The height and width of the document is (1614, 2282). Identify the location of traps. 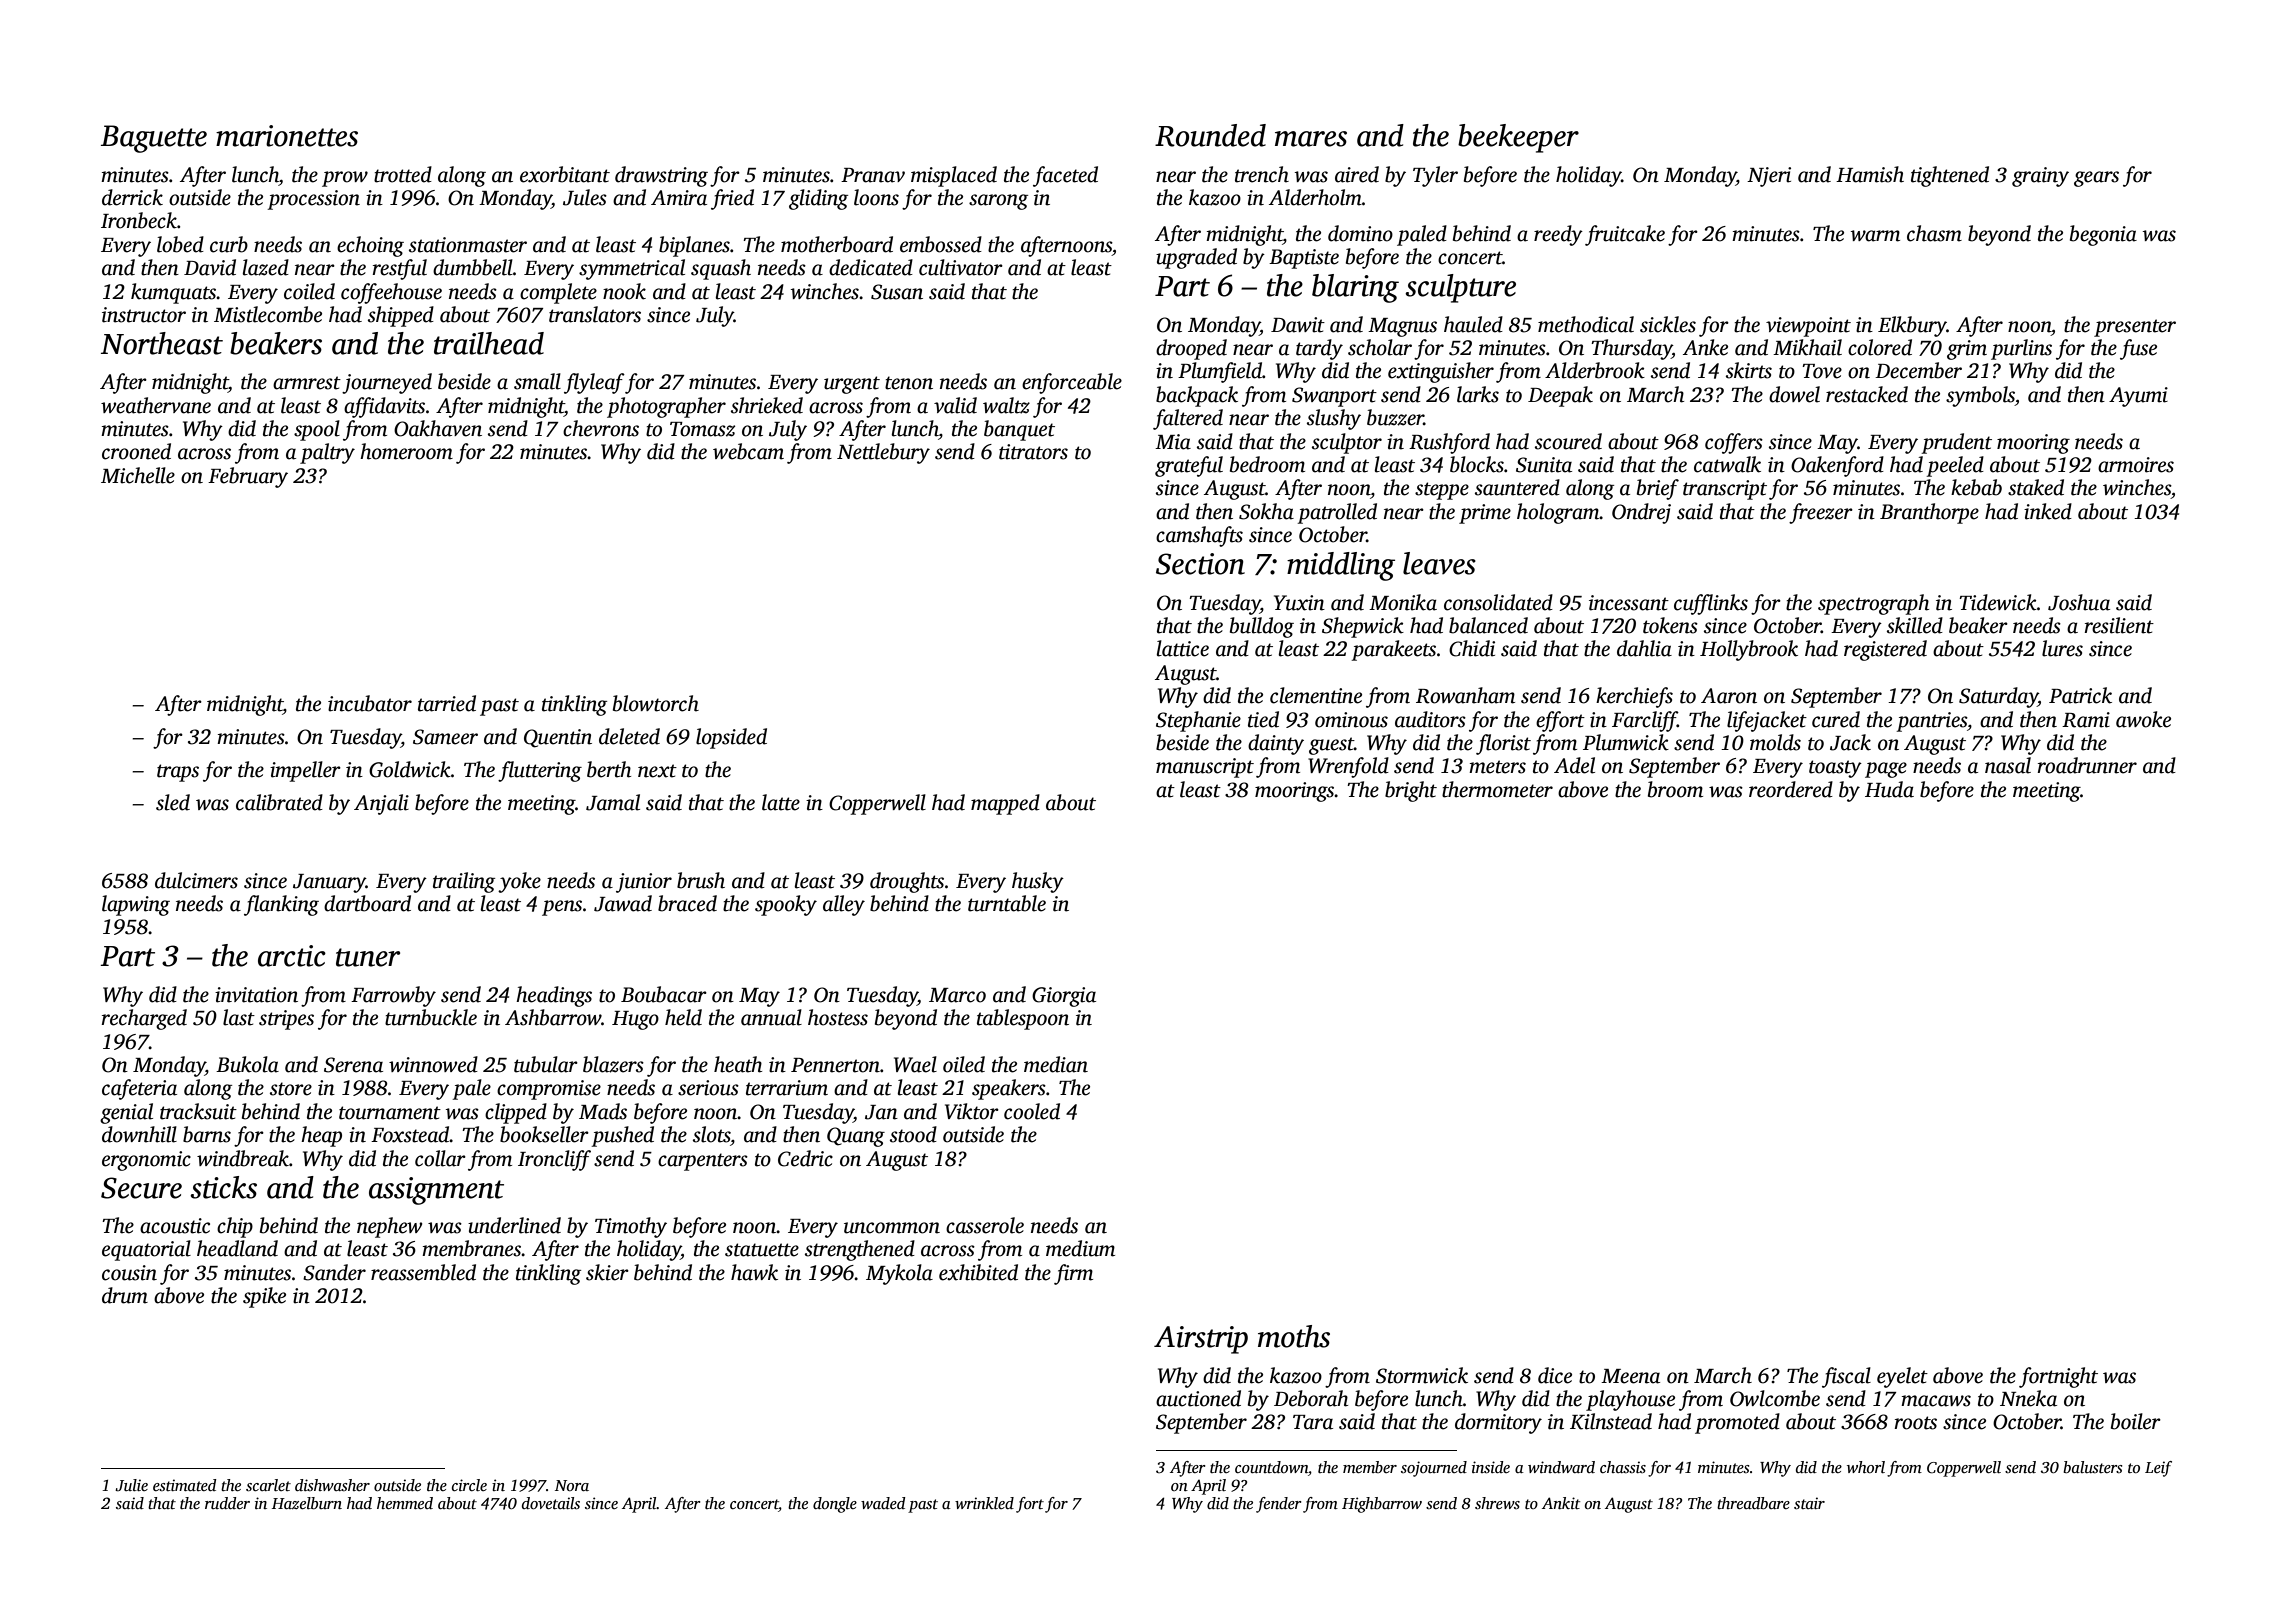
(178, 773).
